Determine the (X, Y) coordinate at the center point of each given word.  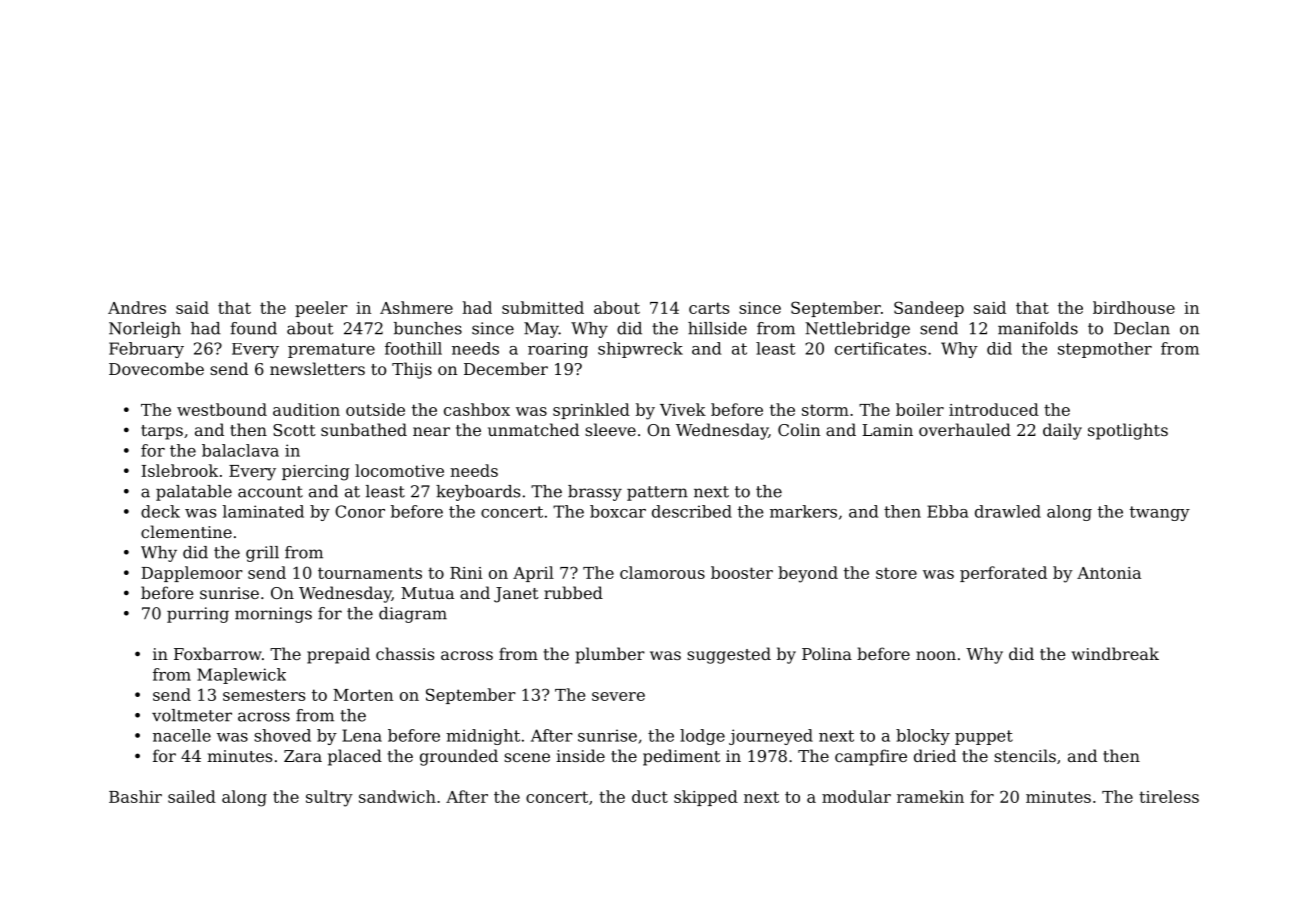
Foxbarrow (218, 653)
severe (618, 696)
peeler (321, 309)
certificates (880, 348)
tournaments (370, 573)
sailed (192, 796)
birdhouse (1134, 307)
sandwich (397, 796)
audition (306, 409)
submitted (543, 307)
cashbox (477, 409)
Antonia (1109, 573)
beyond (808, 574)
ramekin (930, 796)
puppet (984, 737)
